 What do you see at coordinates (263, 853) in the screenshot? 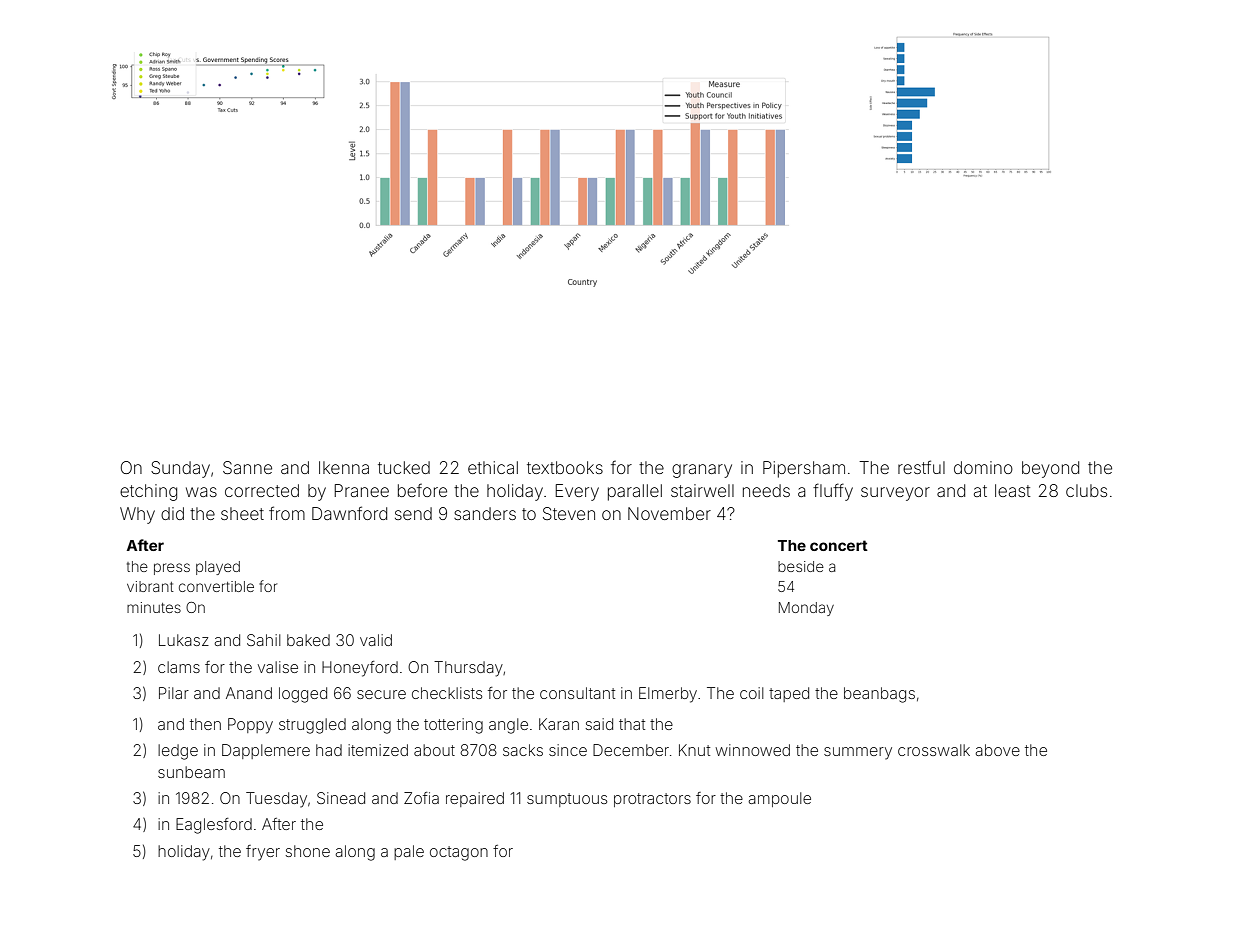
I see `fryer` at bounding box center [263, 853].
